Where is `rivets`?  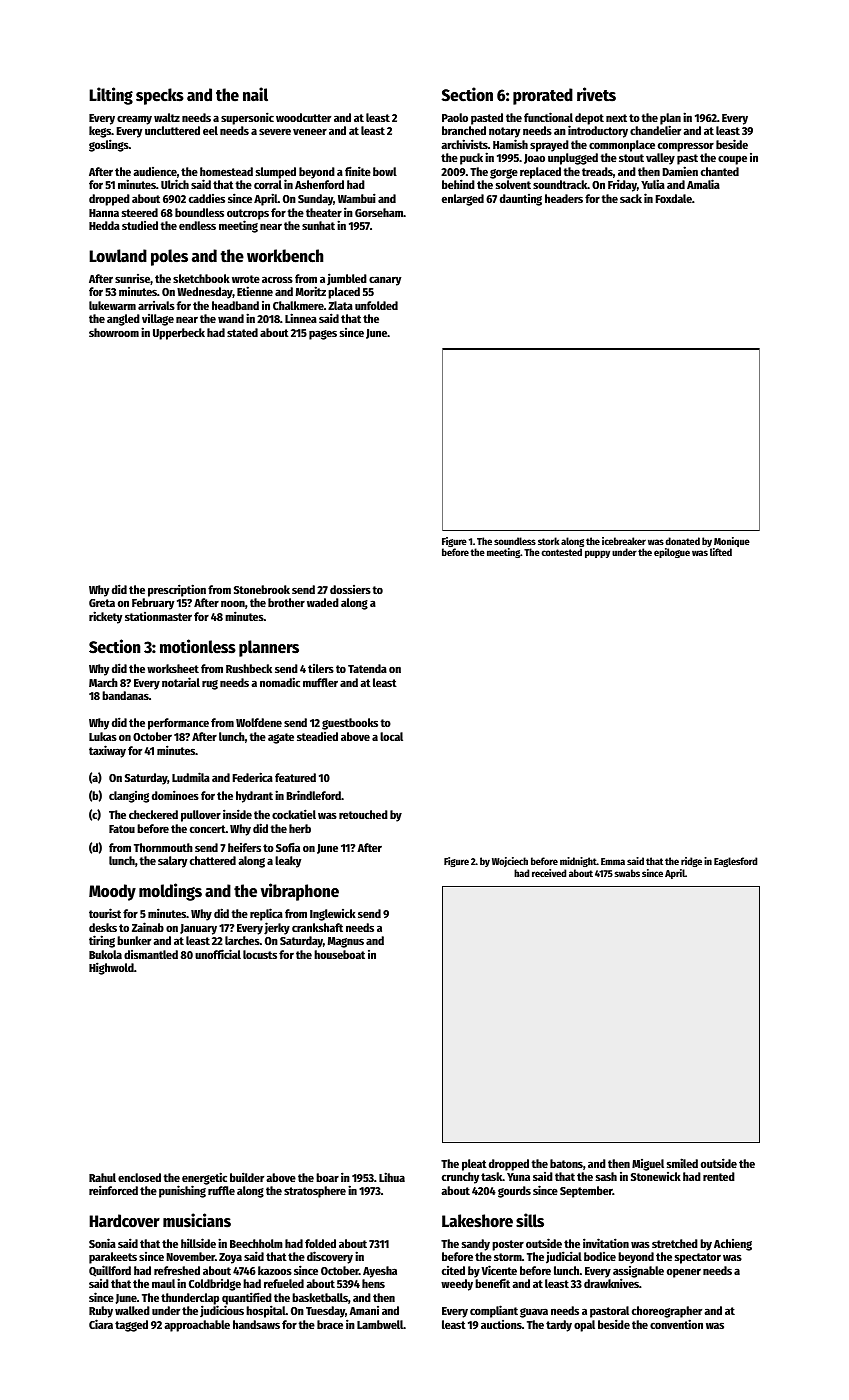
rivets is located at coordinates (596, 94).
